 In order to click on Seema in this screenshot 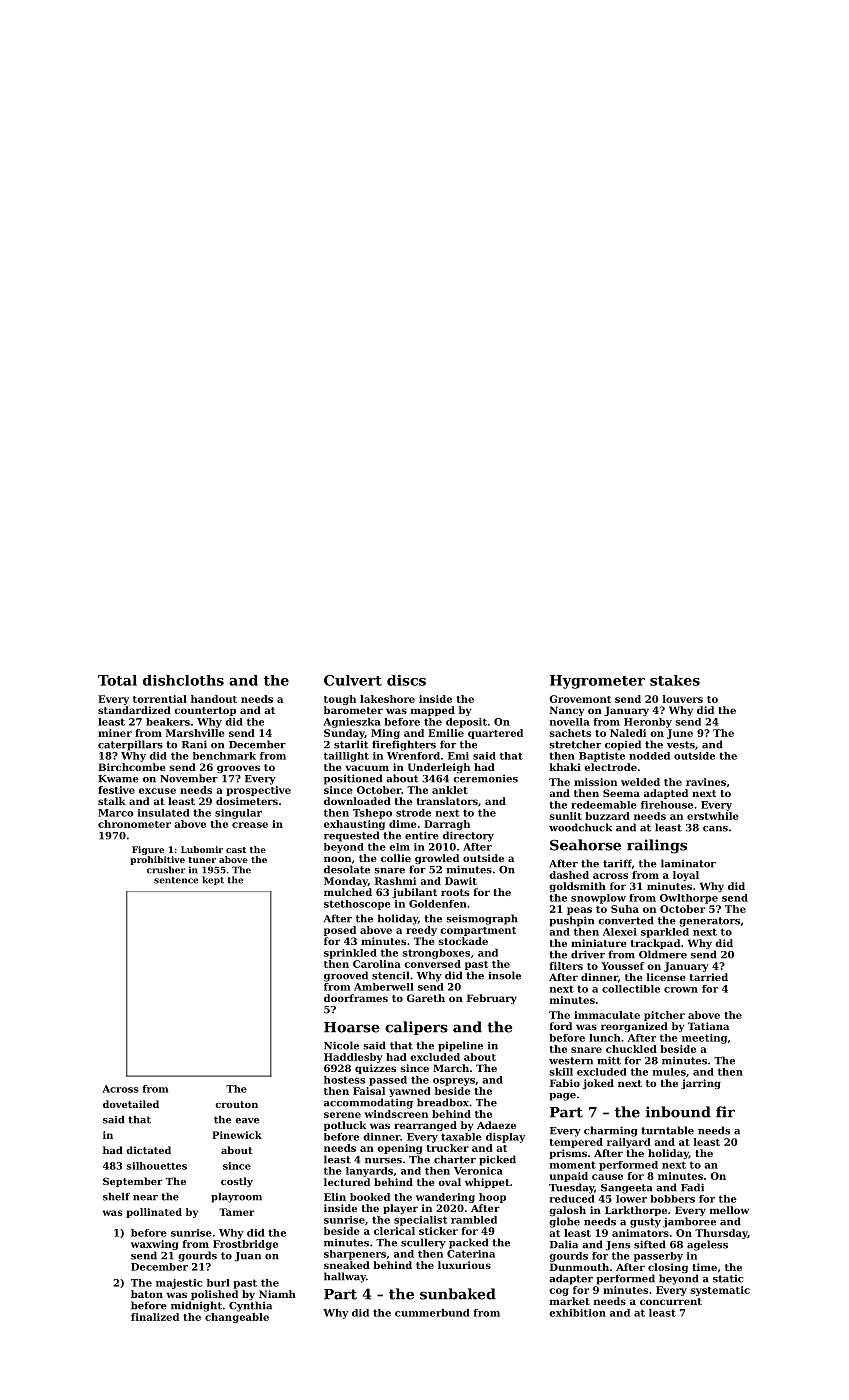, I will do `click(621, 793)`.
